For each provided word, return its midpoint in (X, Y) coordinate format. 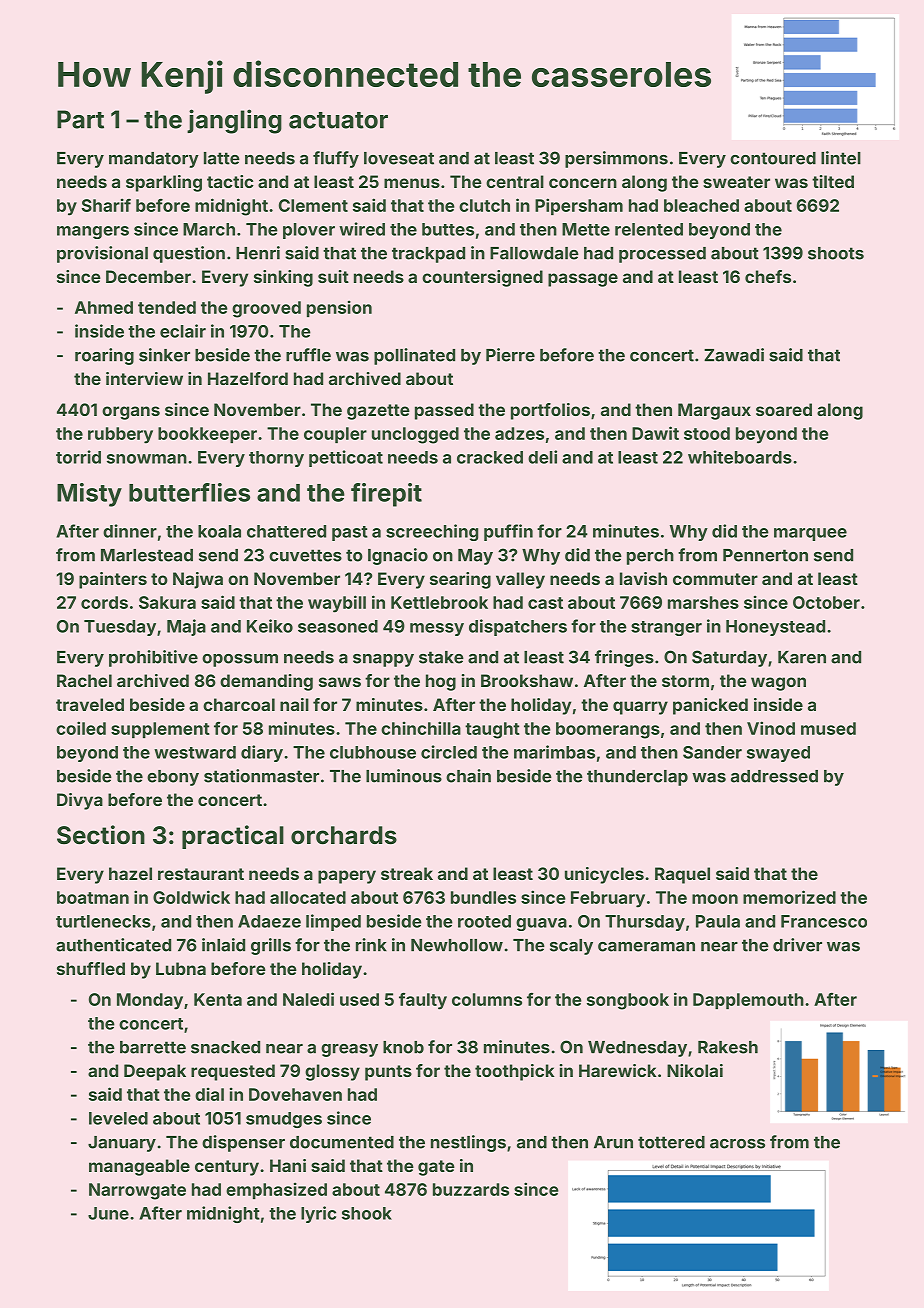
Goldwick (191, 897)
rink (371, 945)
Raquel (682, 875)
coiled (81, 728)
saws (340, 682)
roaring (104, 356)
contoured (773, 158)
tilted (833, 181)
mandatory (154, 160)
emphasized (276, 1190)
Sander (712, 752)
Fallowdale (534, 253)
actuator (338, 120)
